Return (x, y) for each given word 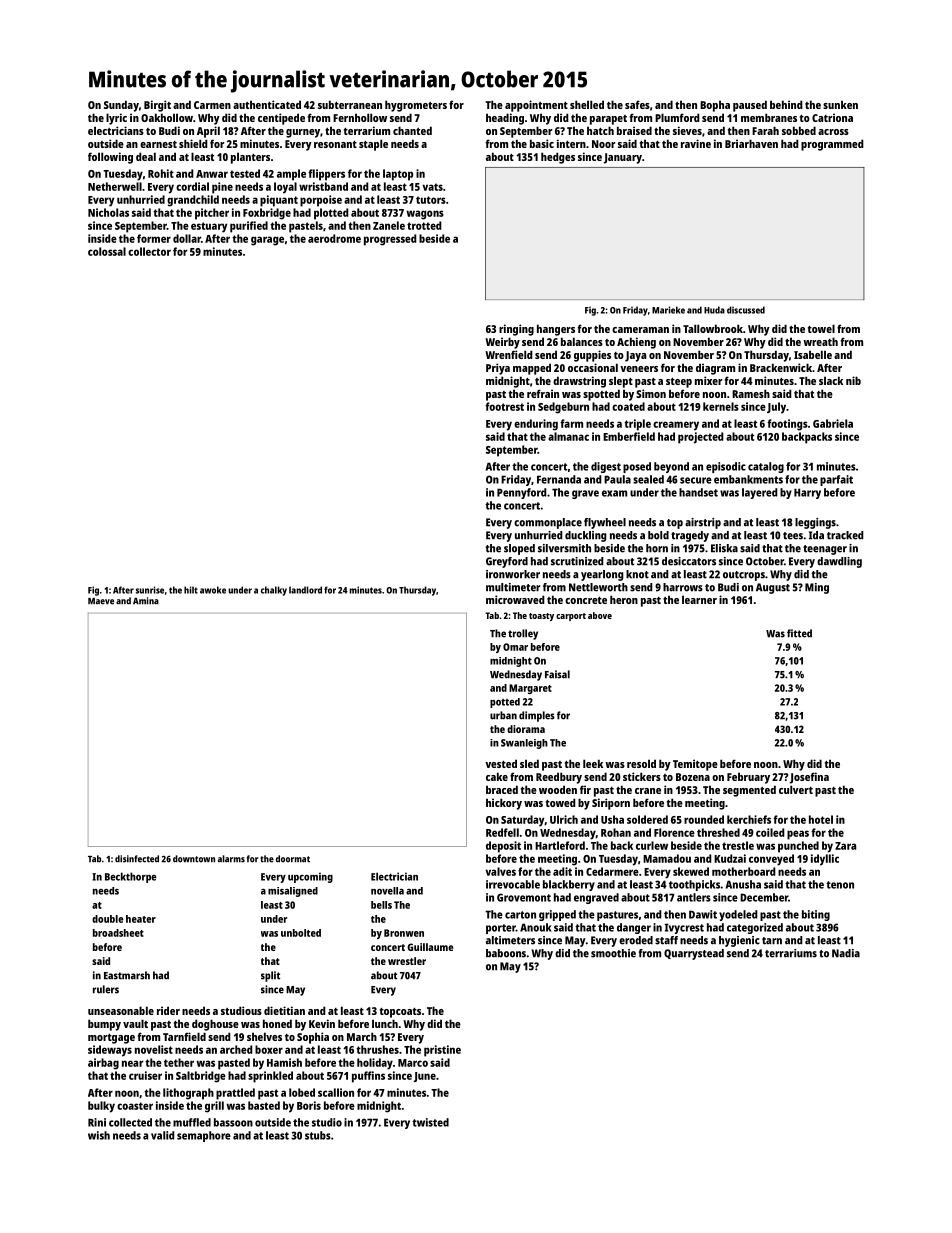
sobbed (799, 130)
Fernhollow (360, 117)
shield (193, 143)
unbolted (301, 933)
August (773, 588)
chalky (274, 591)
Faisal (557, 674)
